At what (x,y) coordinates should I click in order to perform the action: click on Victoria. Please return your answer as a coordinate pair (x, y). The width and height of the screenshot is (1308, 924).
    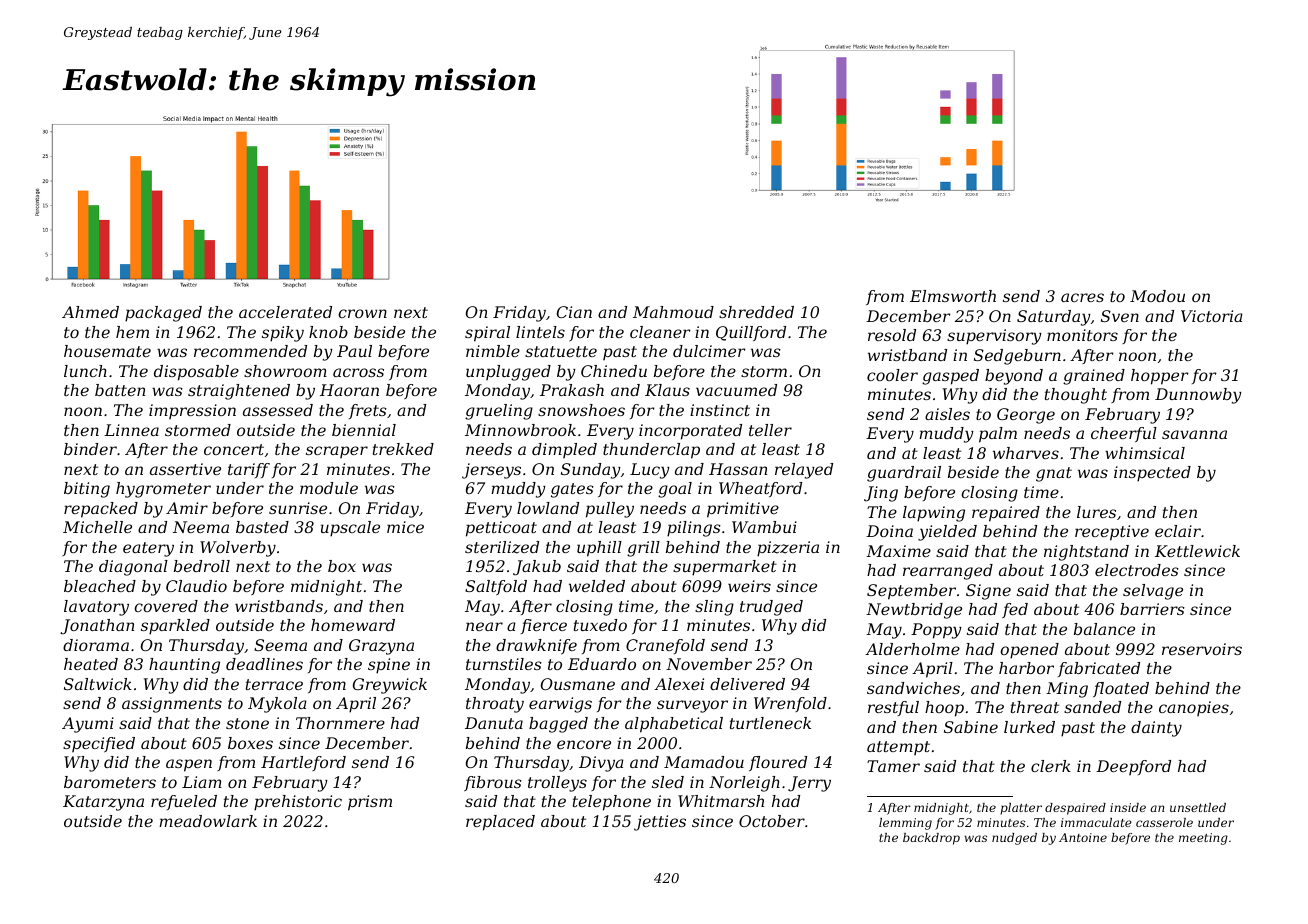
    Looking at the image, I should click on (1212, 316).
